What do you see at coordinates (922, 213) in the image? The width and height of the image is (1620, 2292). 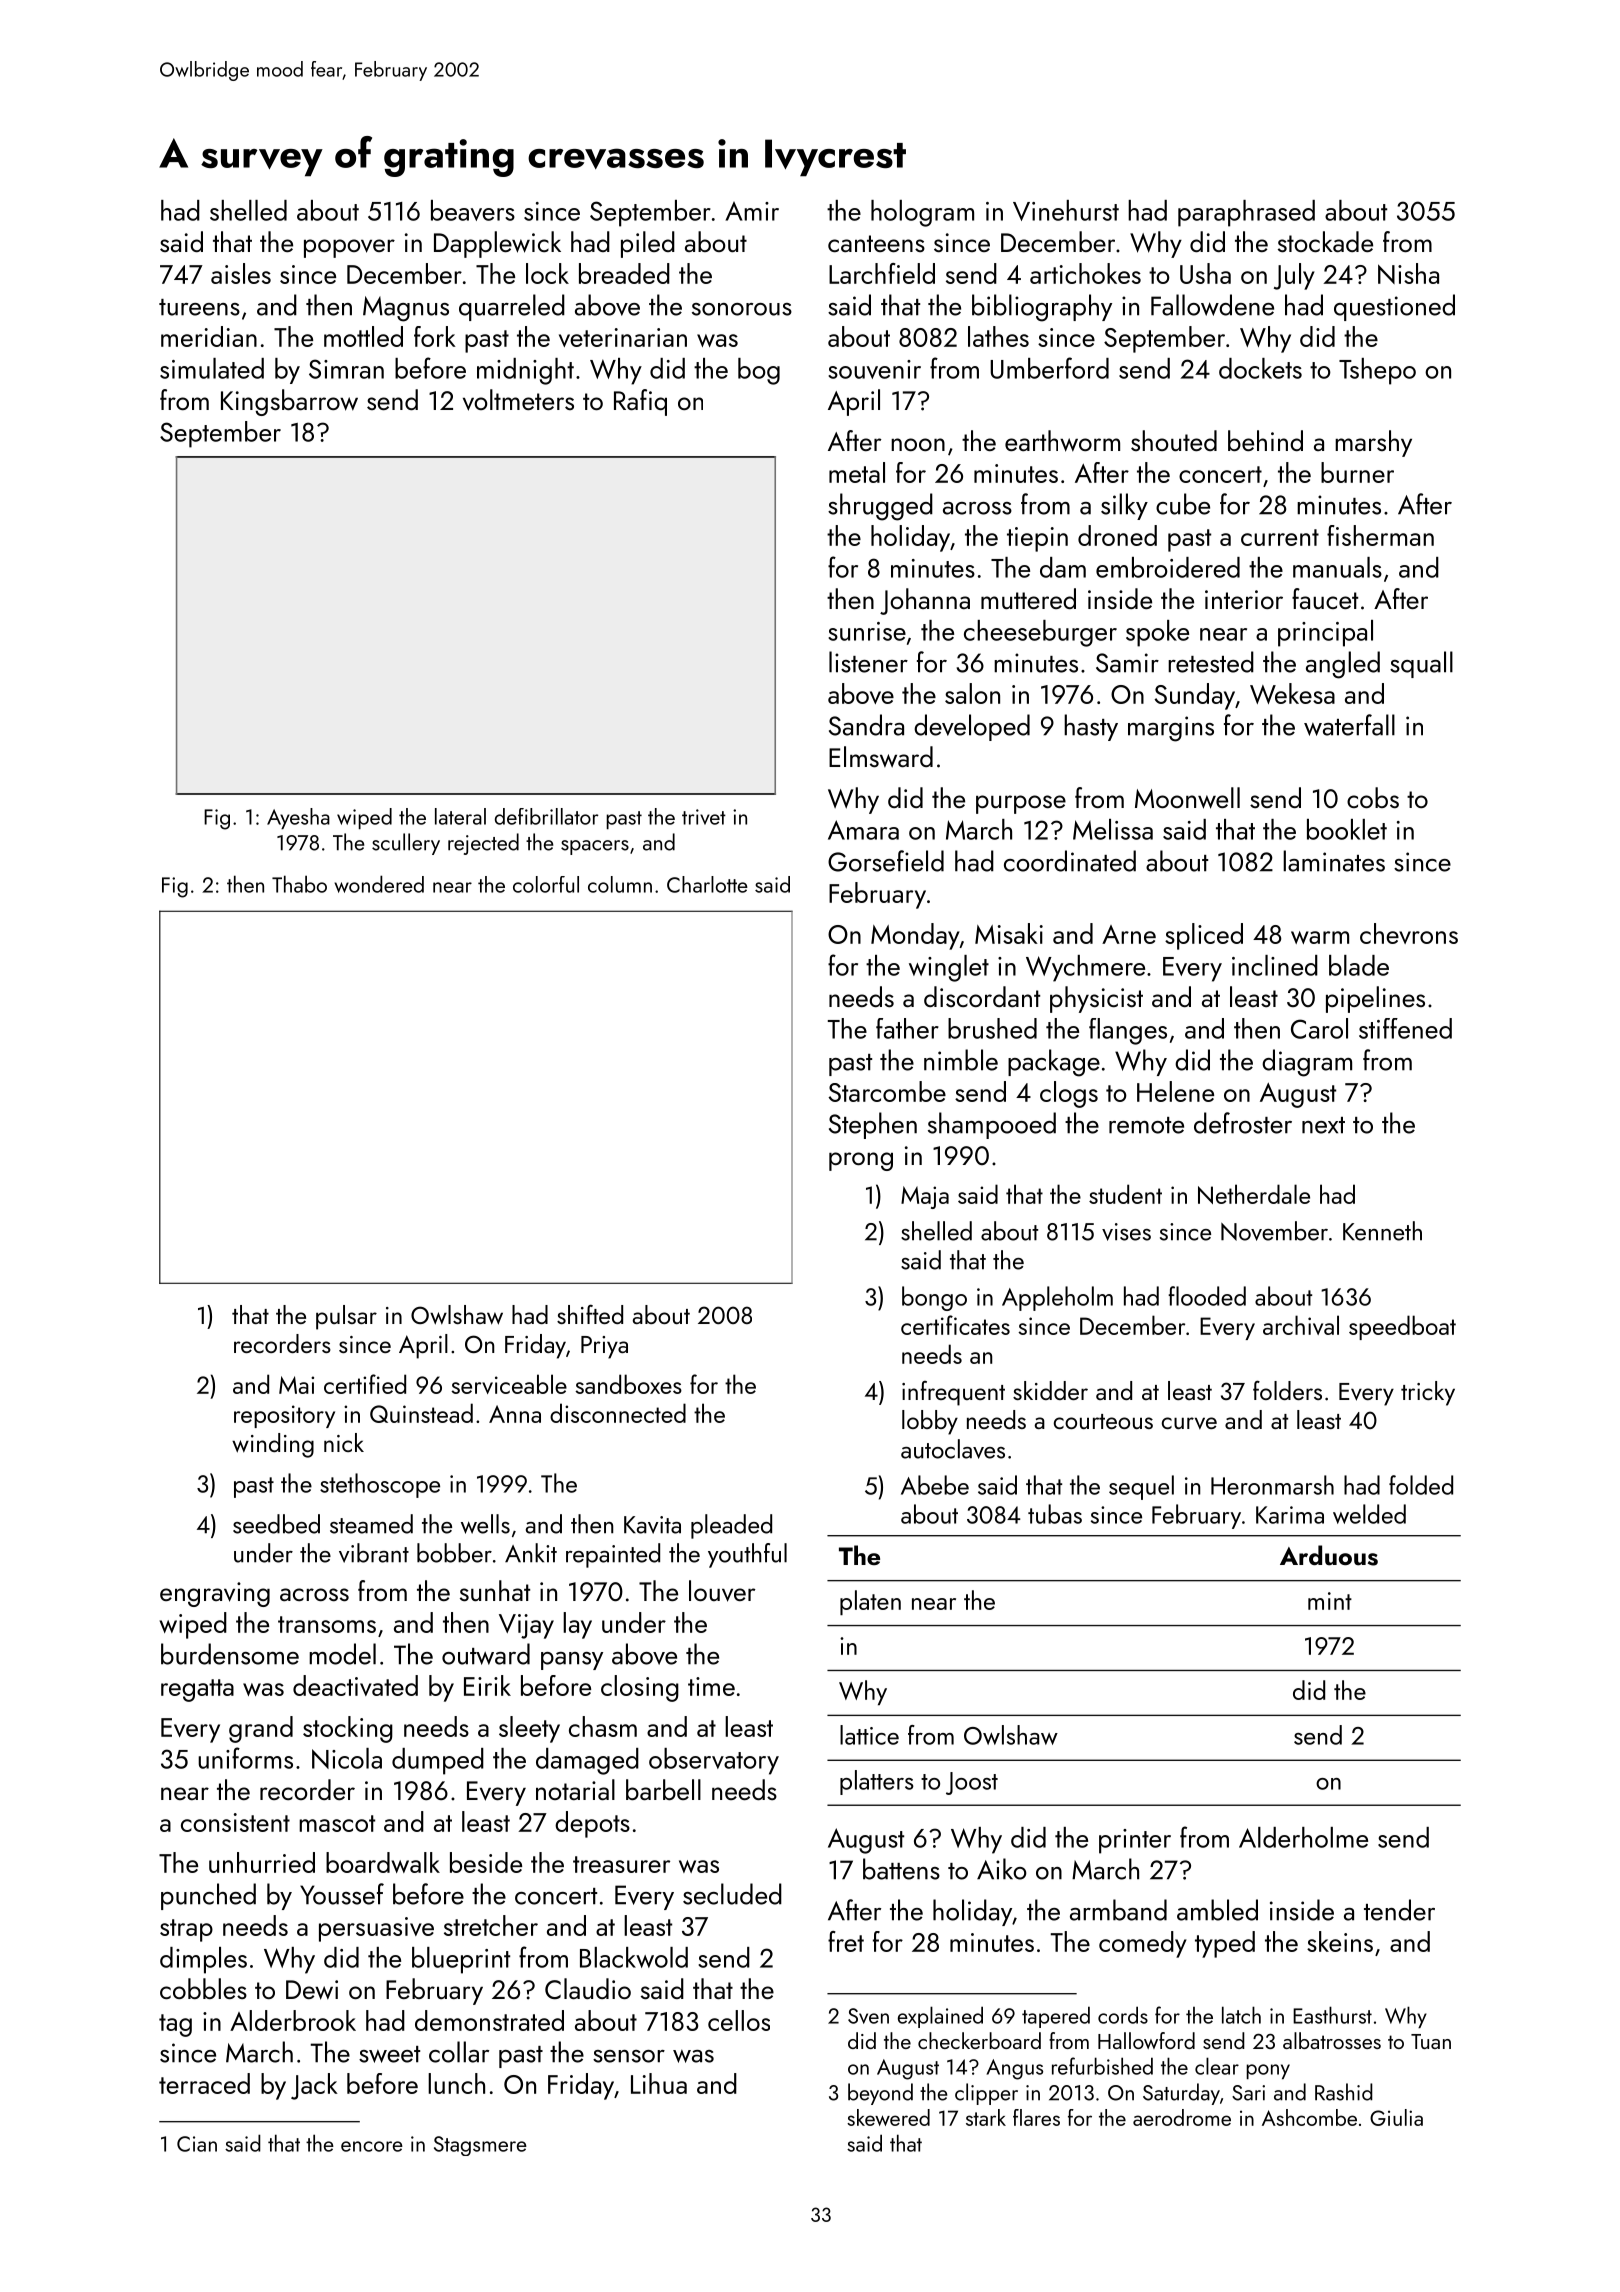 I see `hologram` at bounding box center [922, 213].
